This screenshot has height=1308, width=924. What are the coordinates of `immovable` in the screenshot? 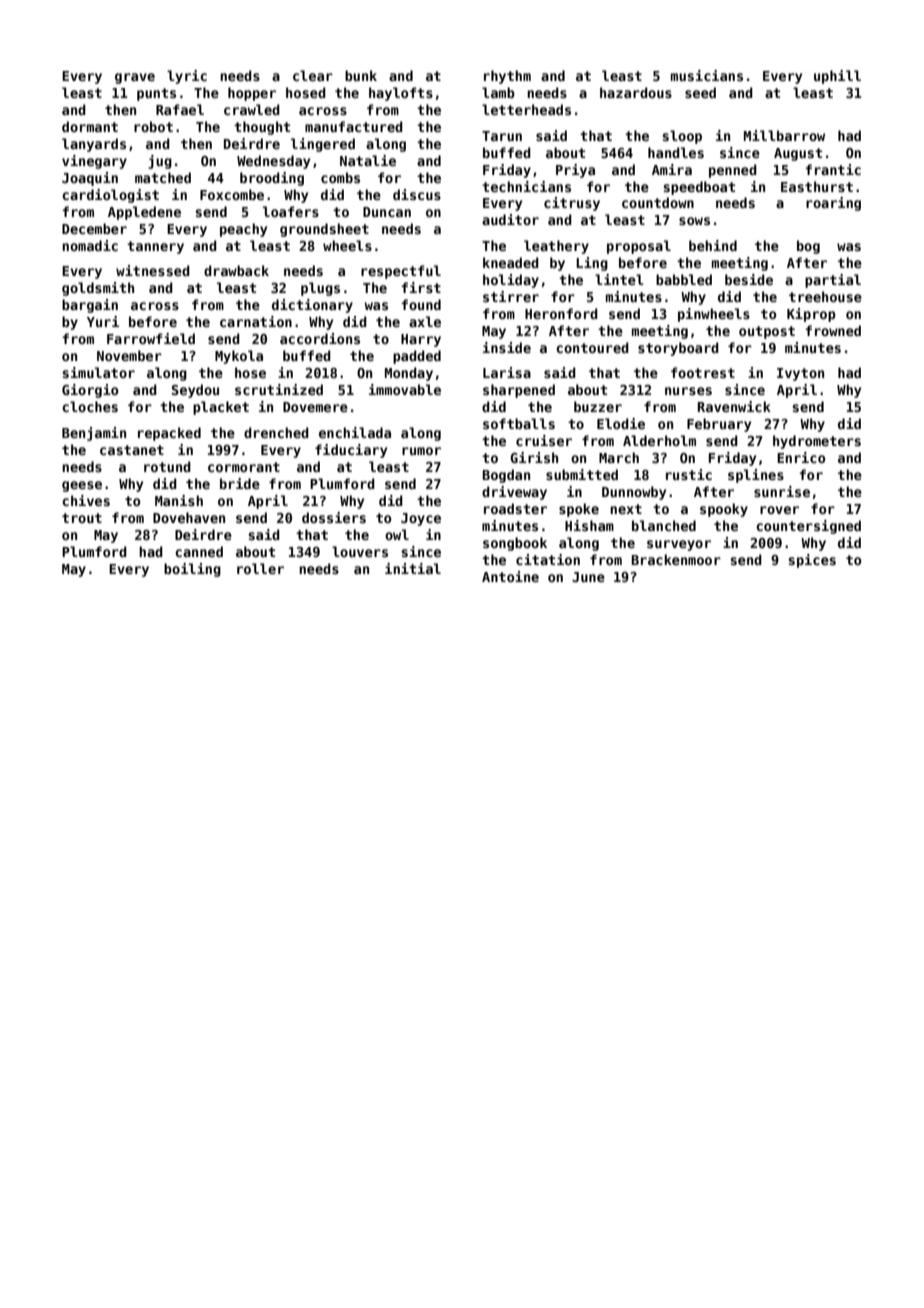 It's located at (405, 389).
